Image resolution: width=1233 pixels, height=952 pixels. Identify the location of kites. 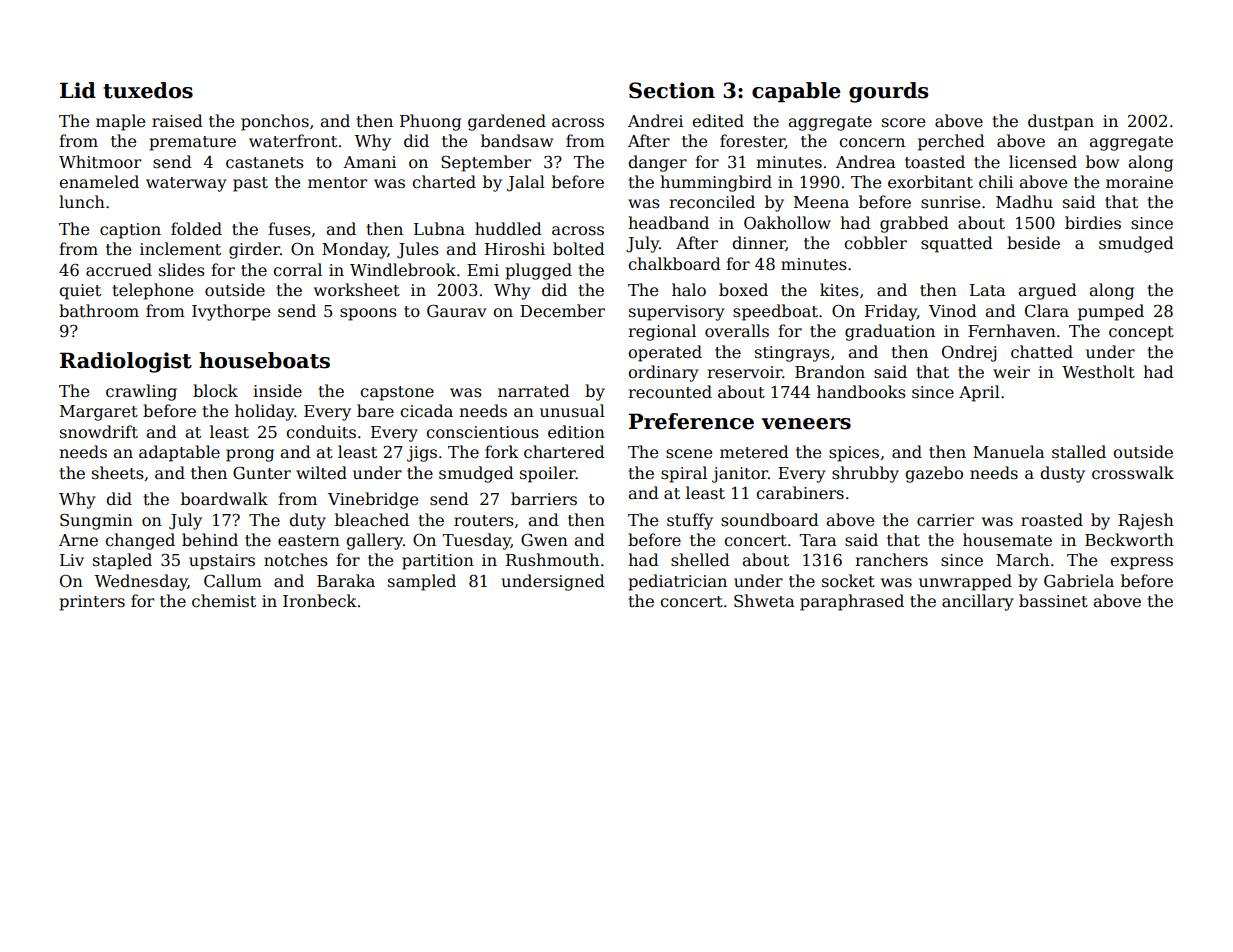
(839, 289).
